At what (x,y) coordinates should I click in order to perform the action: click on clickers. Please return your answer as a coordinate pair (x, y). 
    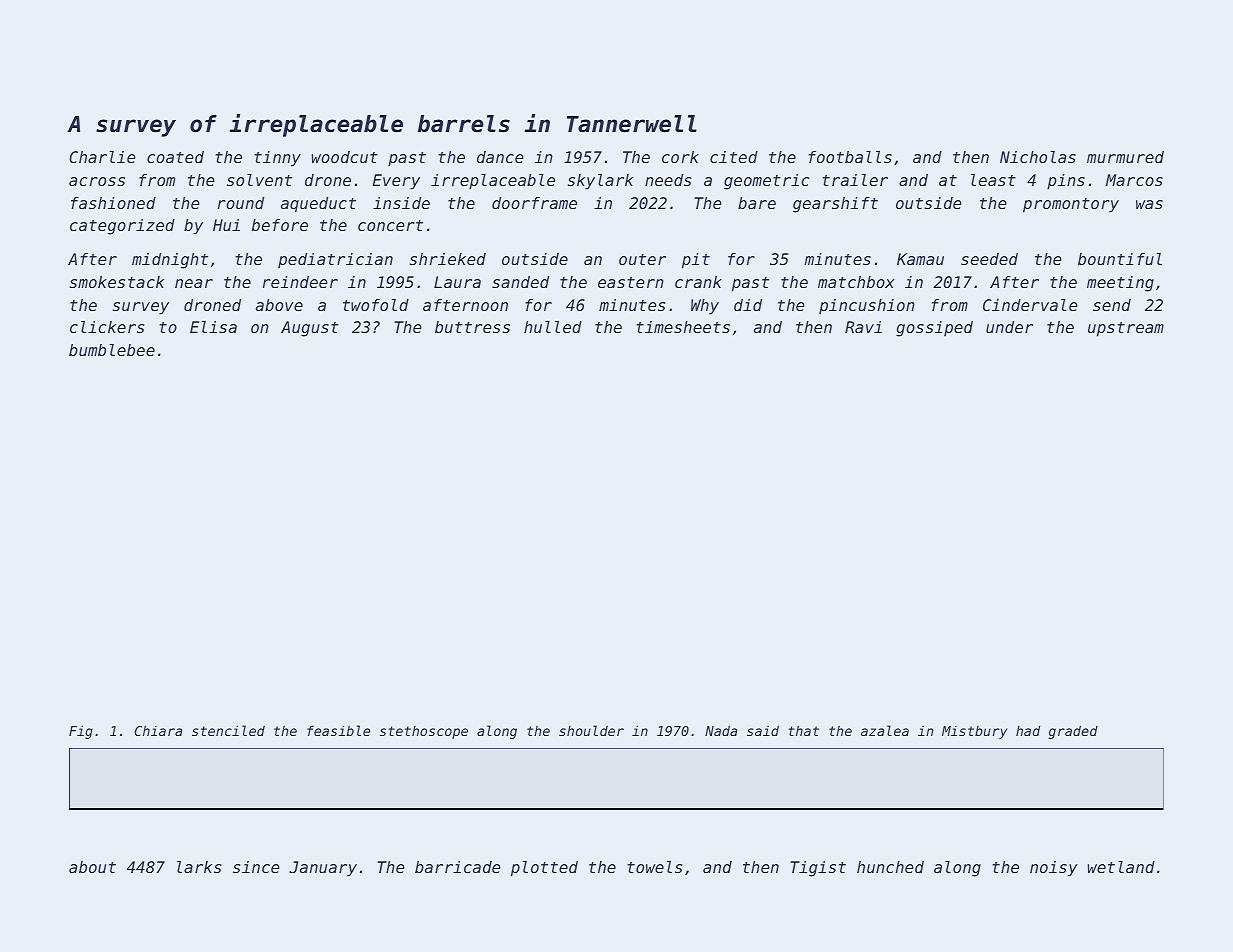
    Looking at the image, I should click on (107, 327).
